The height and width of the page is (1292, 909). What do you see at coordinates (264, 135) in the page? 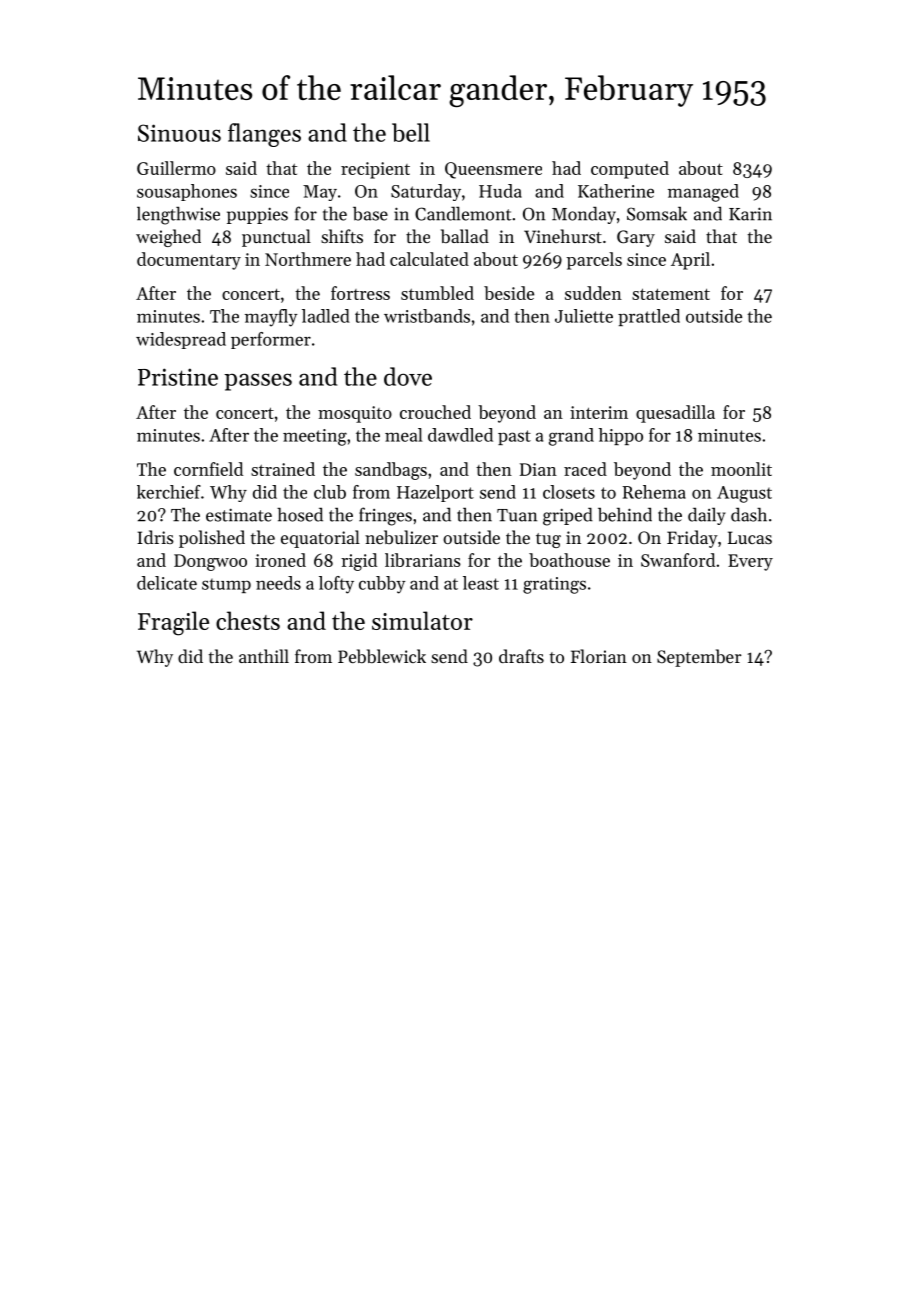
I see `flanges` at bounding box center [264, 135].
